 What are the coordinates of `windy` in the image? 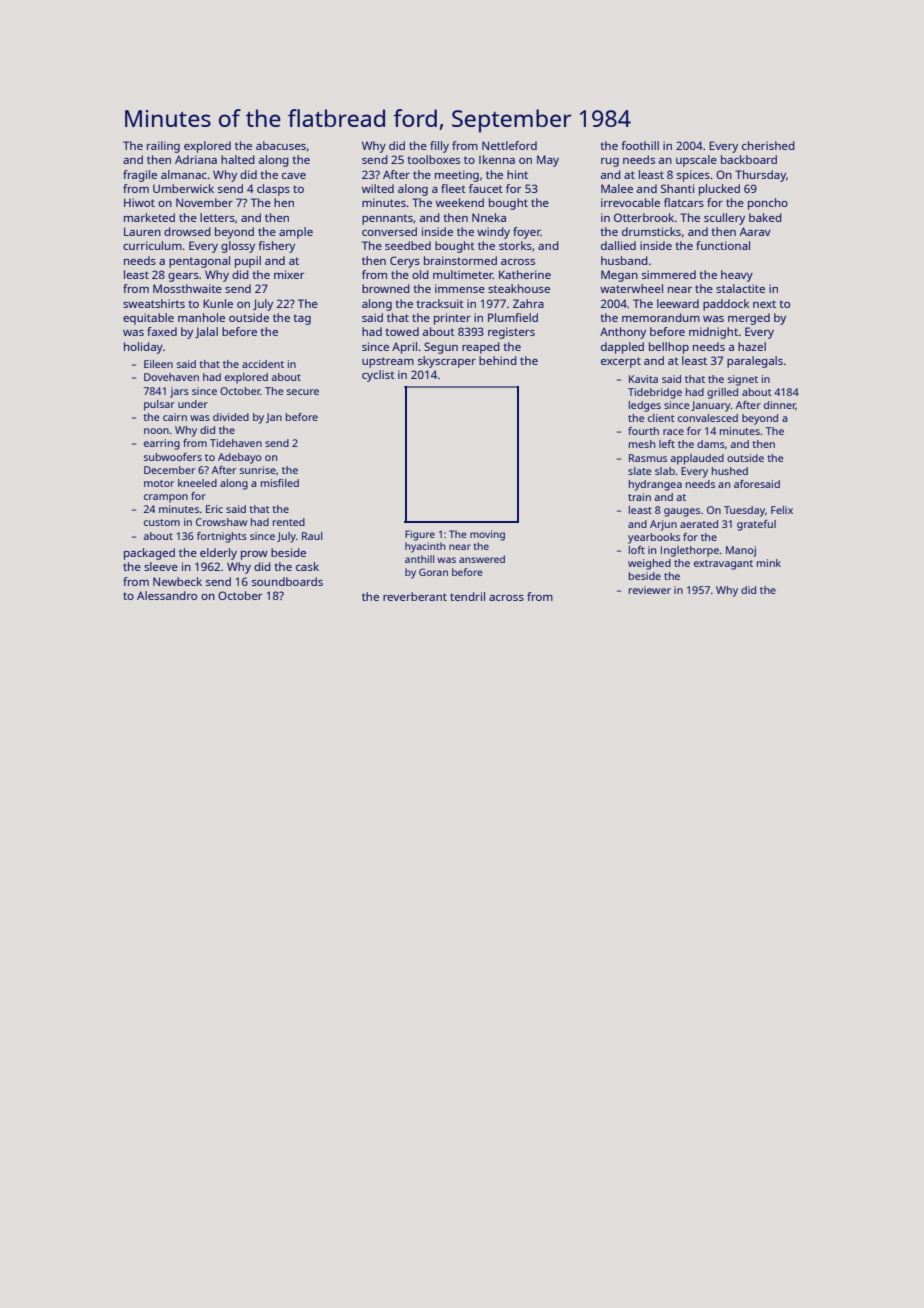 It's located at (493, 233).
